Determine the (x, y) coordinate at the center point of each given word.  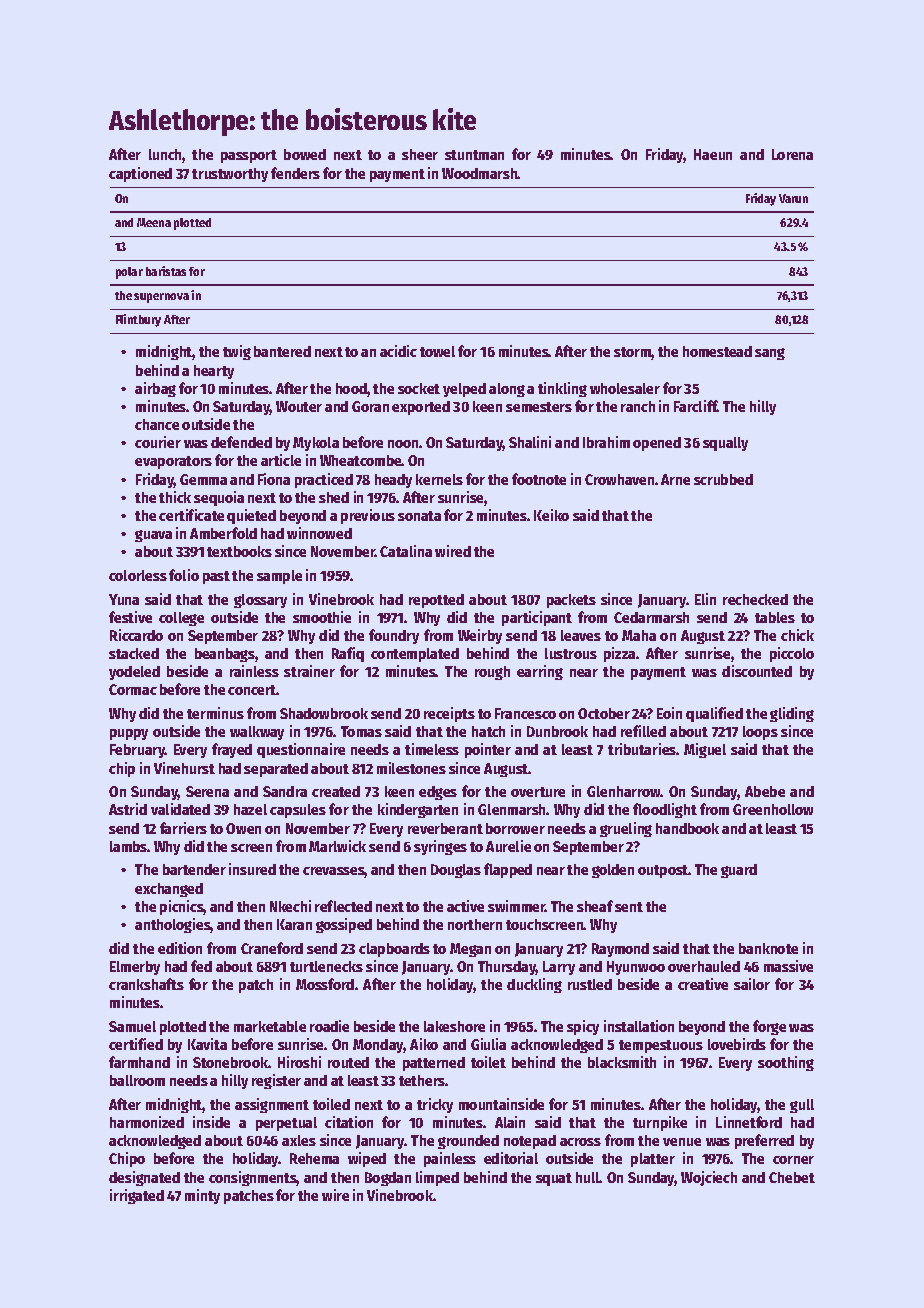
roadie (329, 1026)
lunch (165, 154)
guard (739, 871)
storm (632, 352)
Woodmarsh (480, 173)
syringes (440, 847)
